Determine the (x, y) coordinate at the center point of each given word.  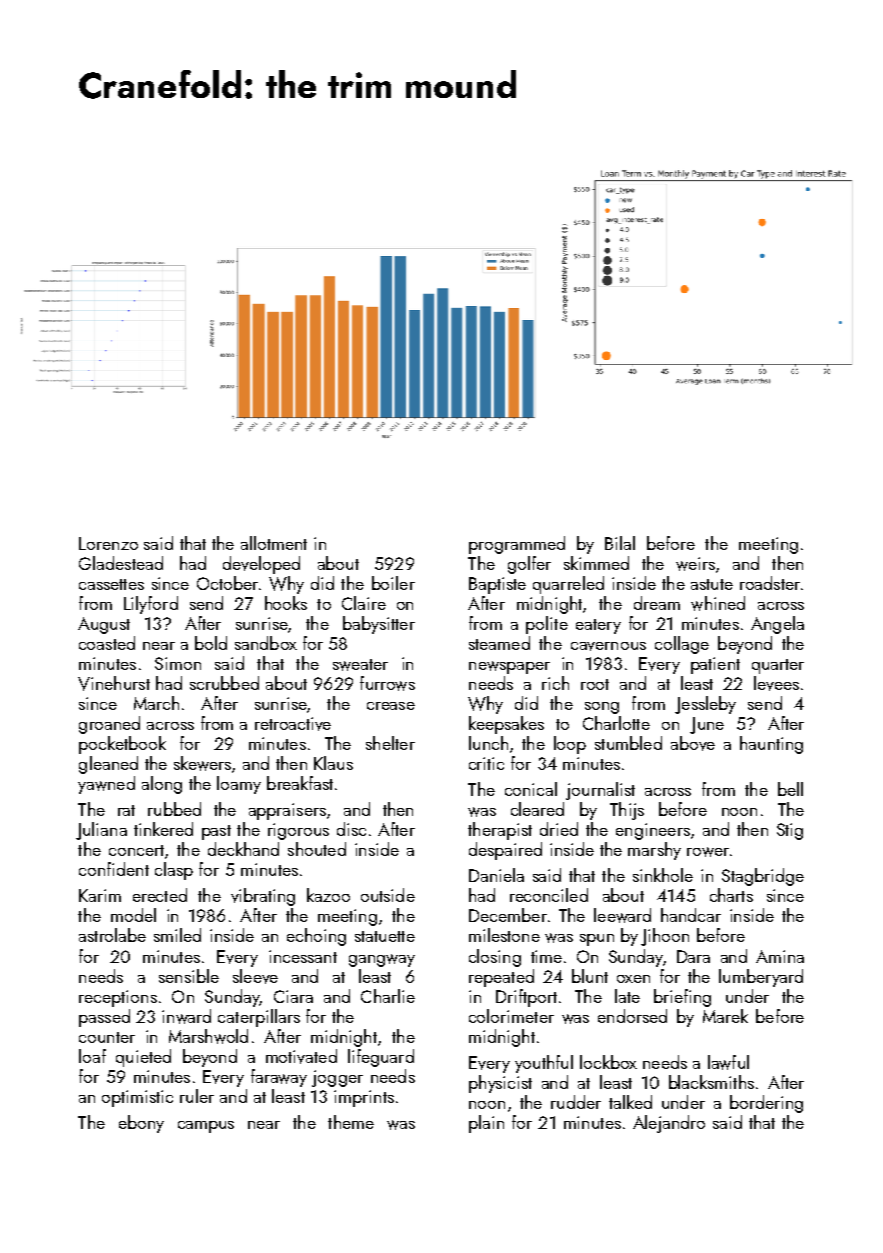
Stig (790, 831)
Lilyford (151, 605)
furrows (387, 683)
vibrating (263, 897)
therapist (500, 831)
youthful (544, 1064)
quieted (143, 1058)
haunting (771, 745)
